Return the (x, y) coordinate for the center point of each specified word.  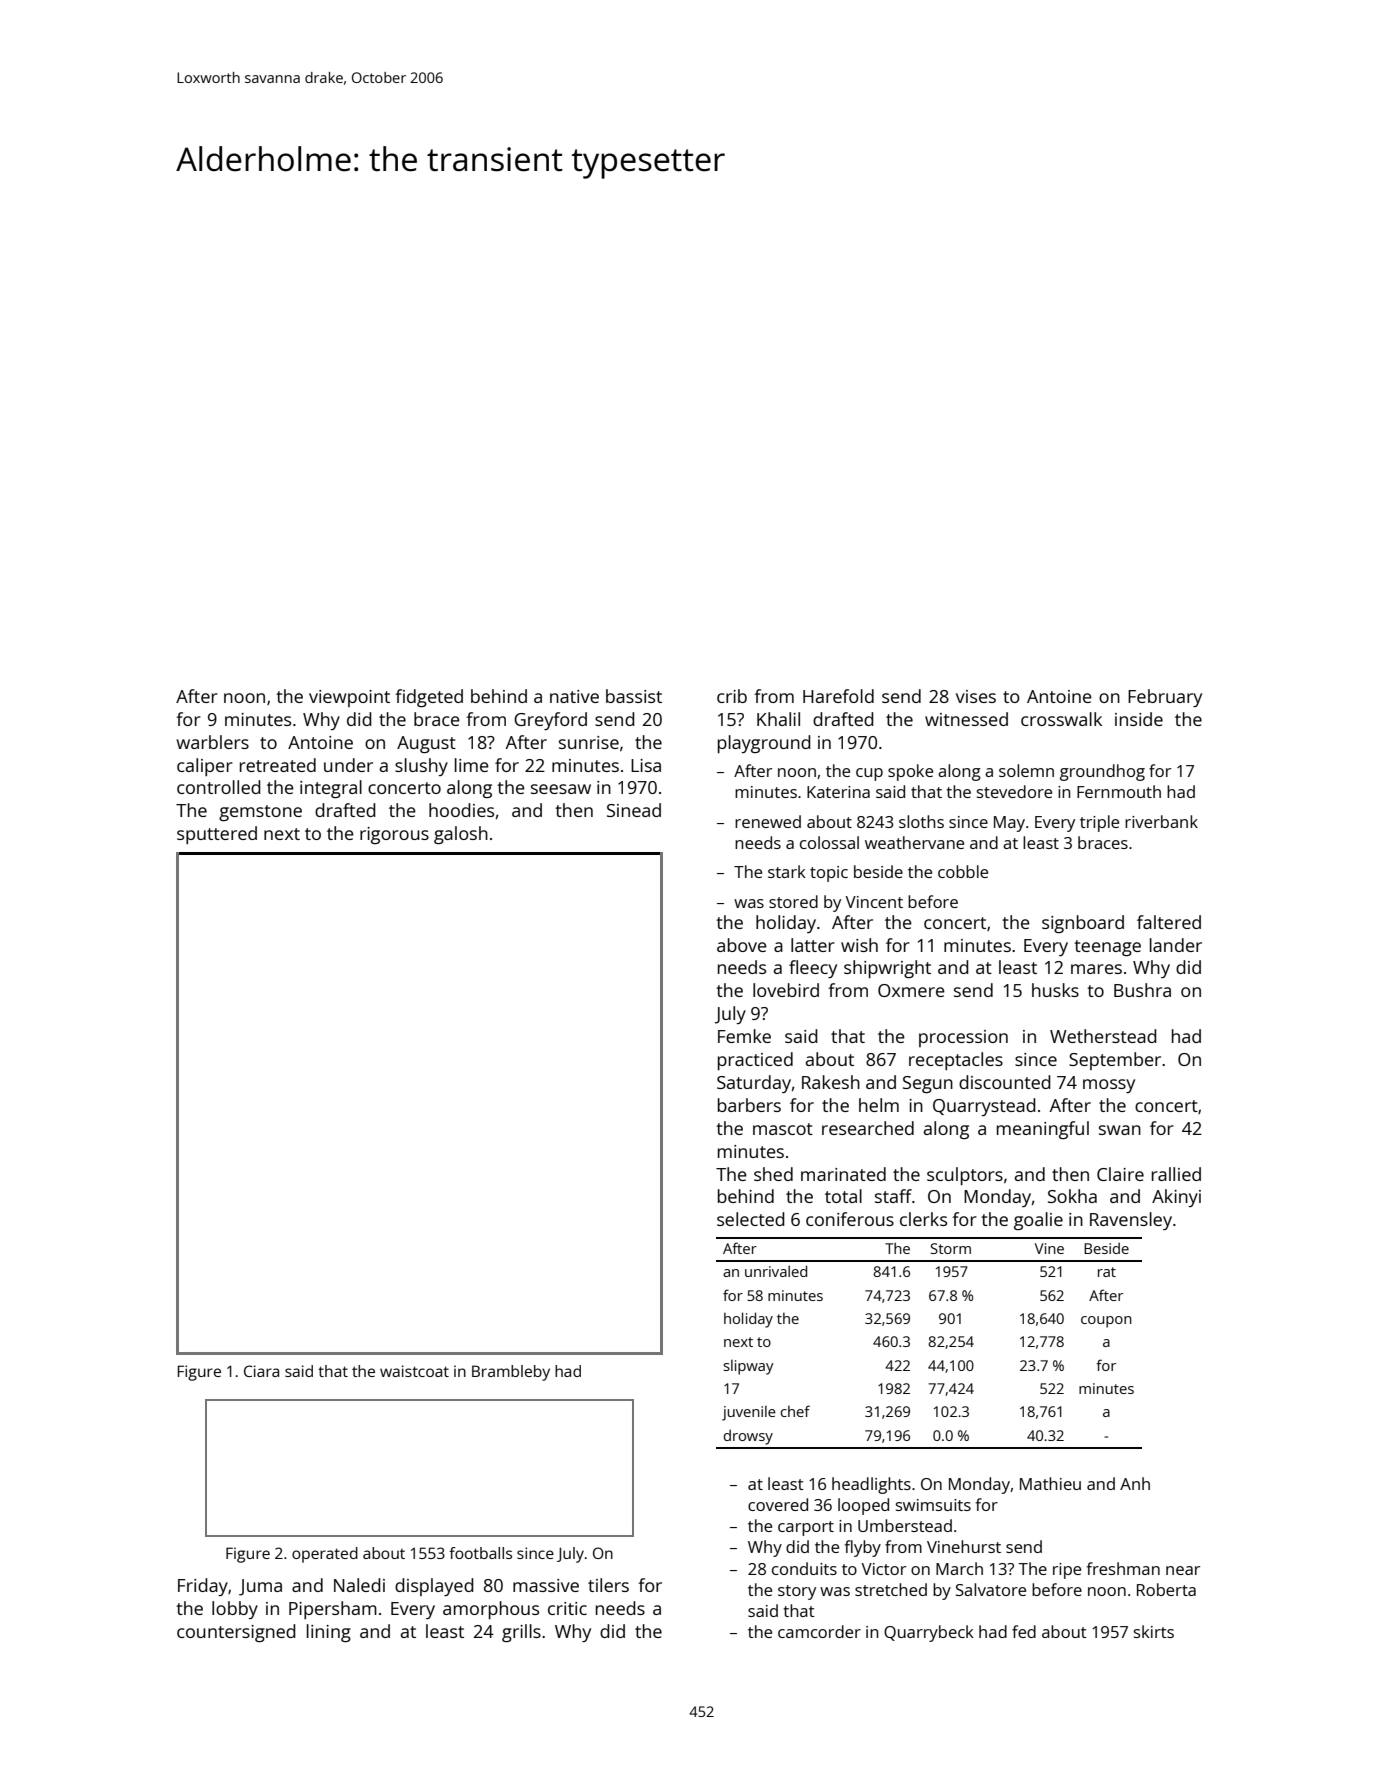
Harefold (838, 696)
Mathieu (1050, 1483)
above (742, 945)
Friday (203, 1587)
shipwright (887, 969)
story (797, 1592)
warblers (213, 742)
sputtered (217, 835)
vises (976, 696)
